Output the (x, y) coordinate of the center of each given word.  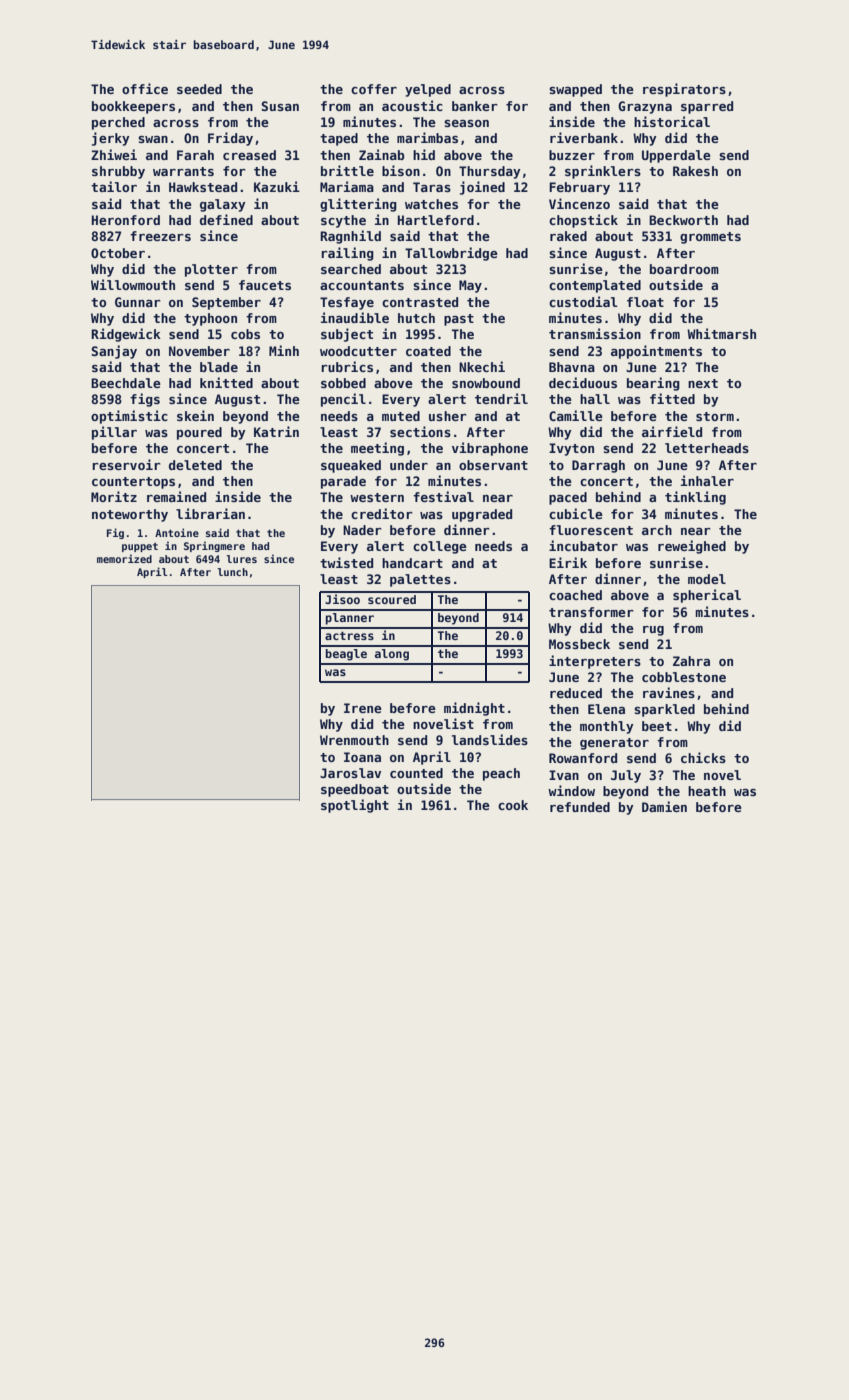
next (703, 383)
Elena (606, 709)
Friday (230, 139)
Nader (362, 530)
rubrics (347, 366)
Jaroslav (350, 773)
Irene (363, 708)
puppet (140, 547)
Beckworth (683, 220)
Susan (280, 106)
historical (672, 121)
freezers (160, 236)
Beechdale (126, 383)
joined (482, 188)
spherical (707, 596)
